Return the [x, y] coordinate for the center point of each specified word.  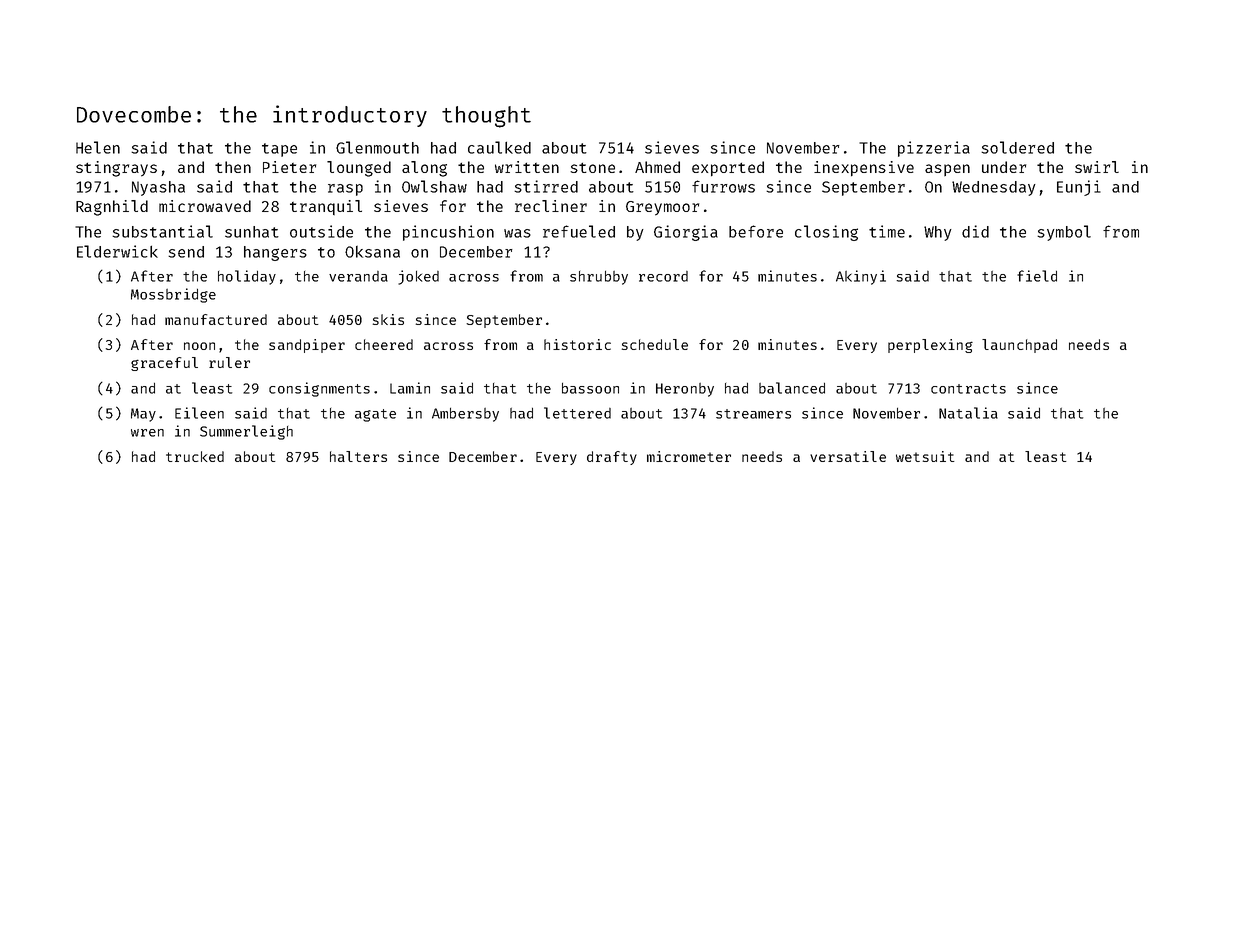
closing [826, 233]
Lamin [410, 388]
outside [321, 231]
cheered [384, 344]
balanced [792, 388]
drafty [612, 458]
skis [388, 319]
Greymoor [662, 208]
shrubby [599, 278]
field [1037, 276]
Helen [98, 147]
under [1004, 167]
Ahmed [657, 167]
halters [358, 456]
